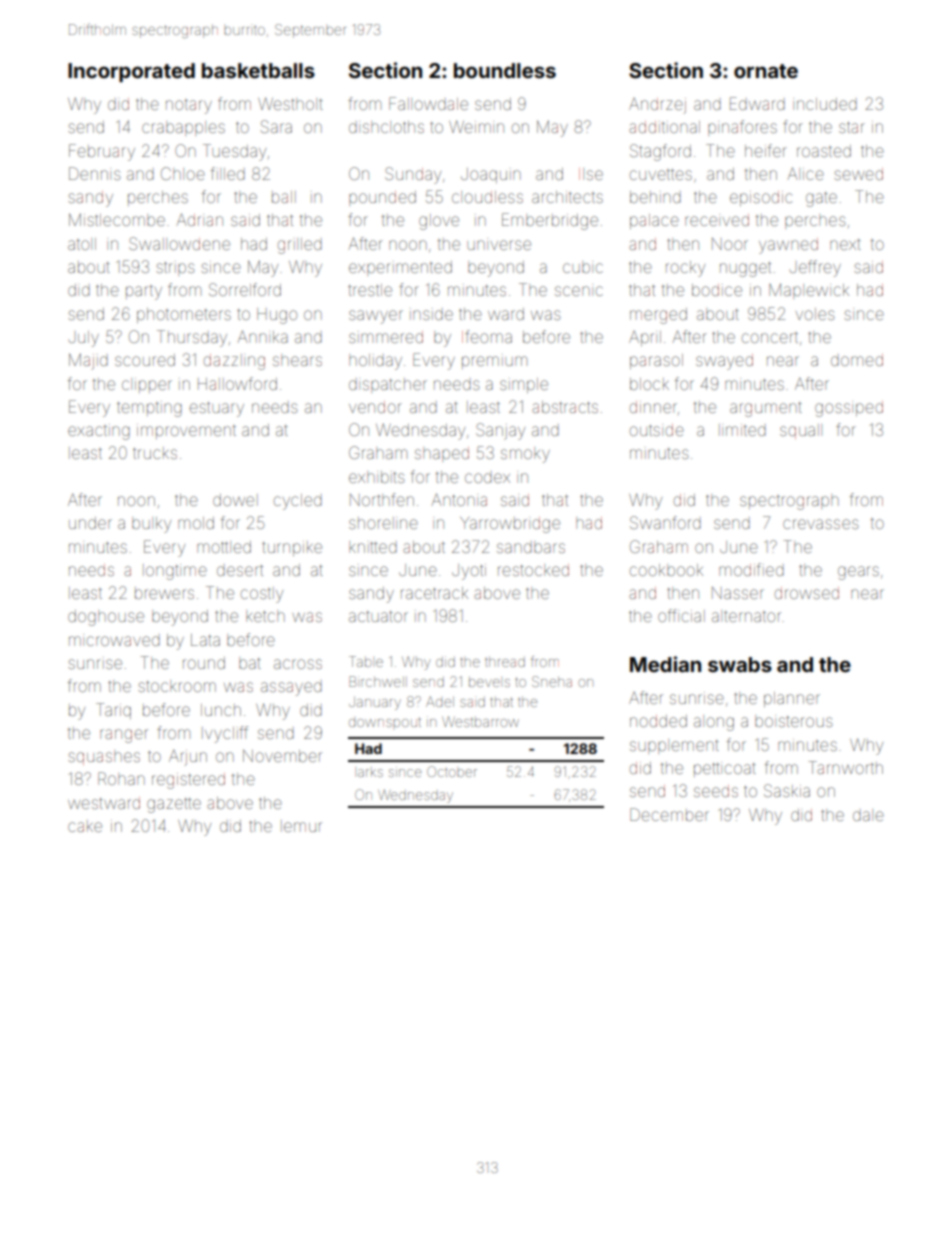 The image size is (952, 1233). What do you see at coordinates (669, 814) in the screenshot?
I see `December` at bounding box center [669, 814].
